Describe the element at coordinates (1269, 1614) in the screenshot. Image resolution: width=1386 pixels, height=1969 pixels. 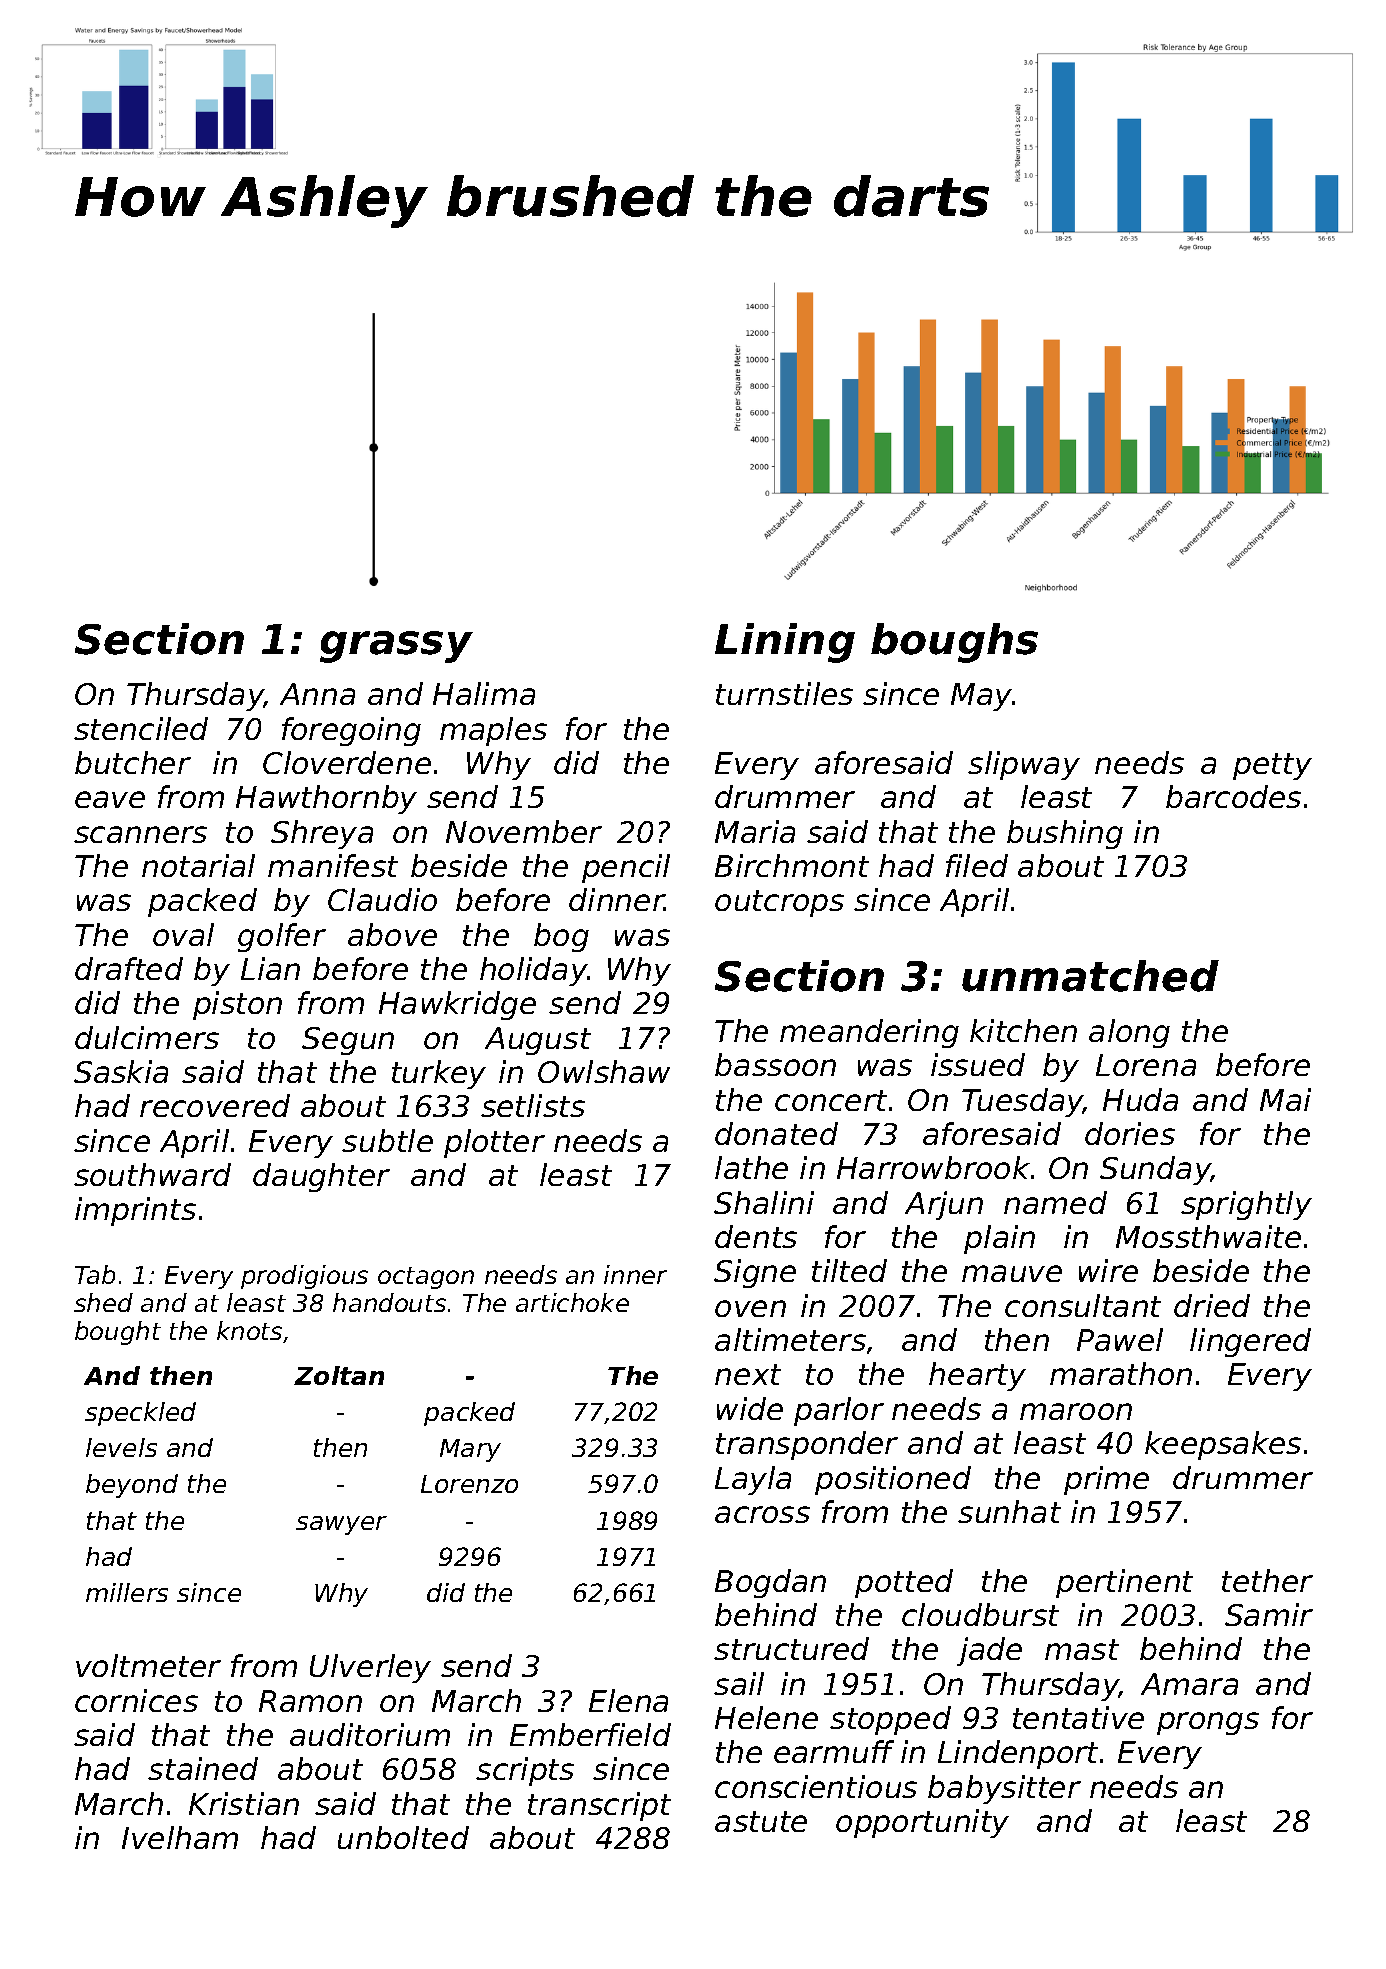
I see `Samir` at that location.
